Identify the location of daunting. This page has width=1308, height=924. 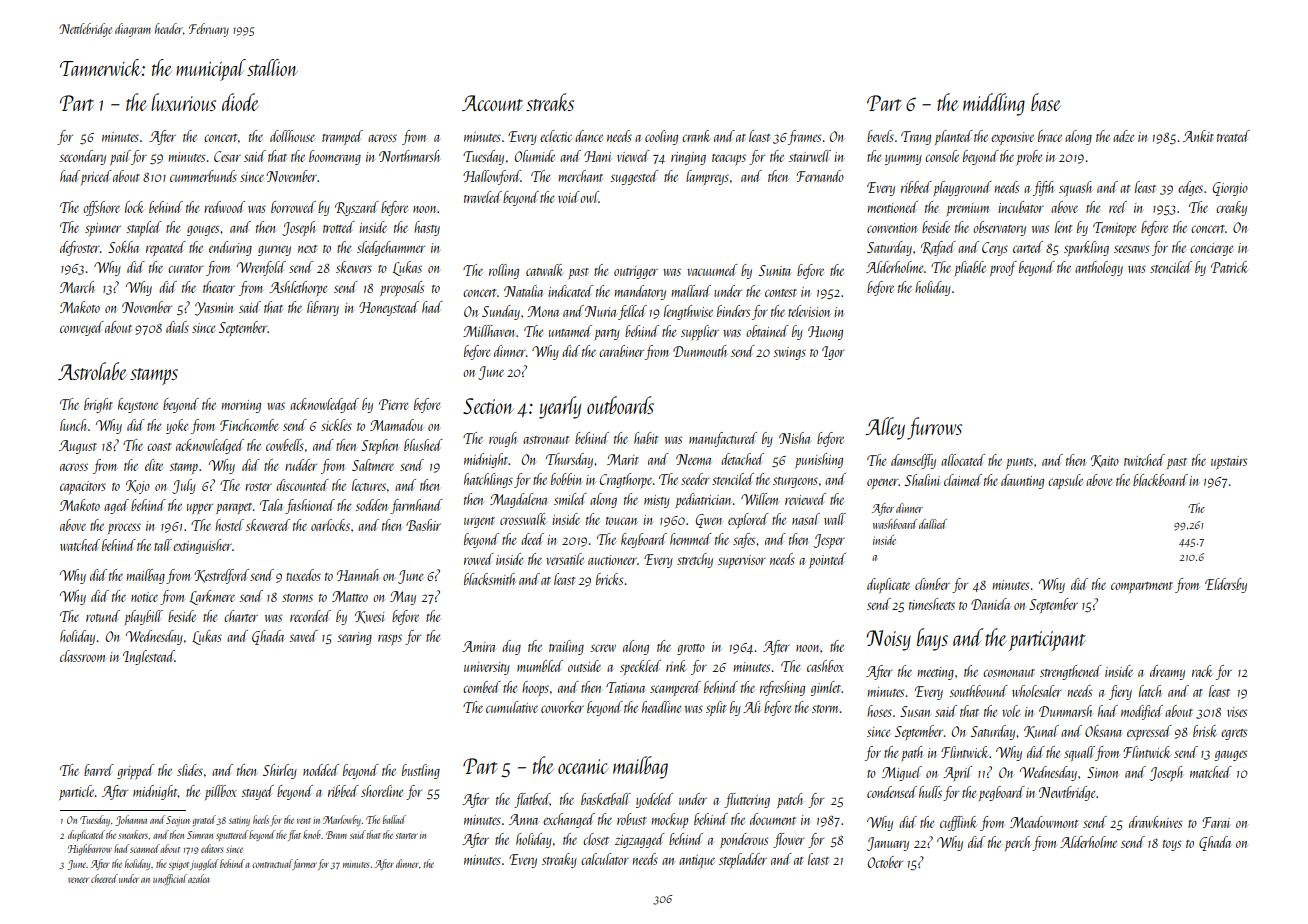
(1022, 481).
